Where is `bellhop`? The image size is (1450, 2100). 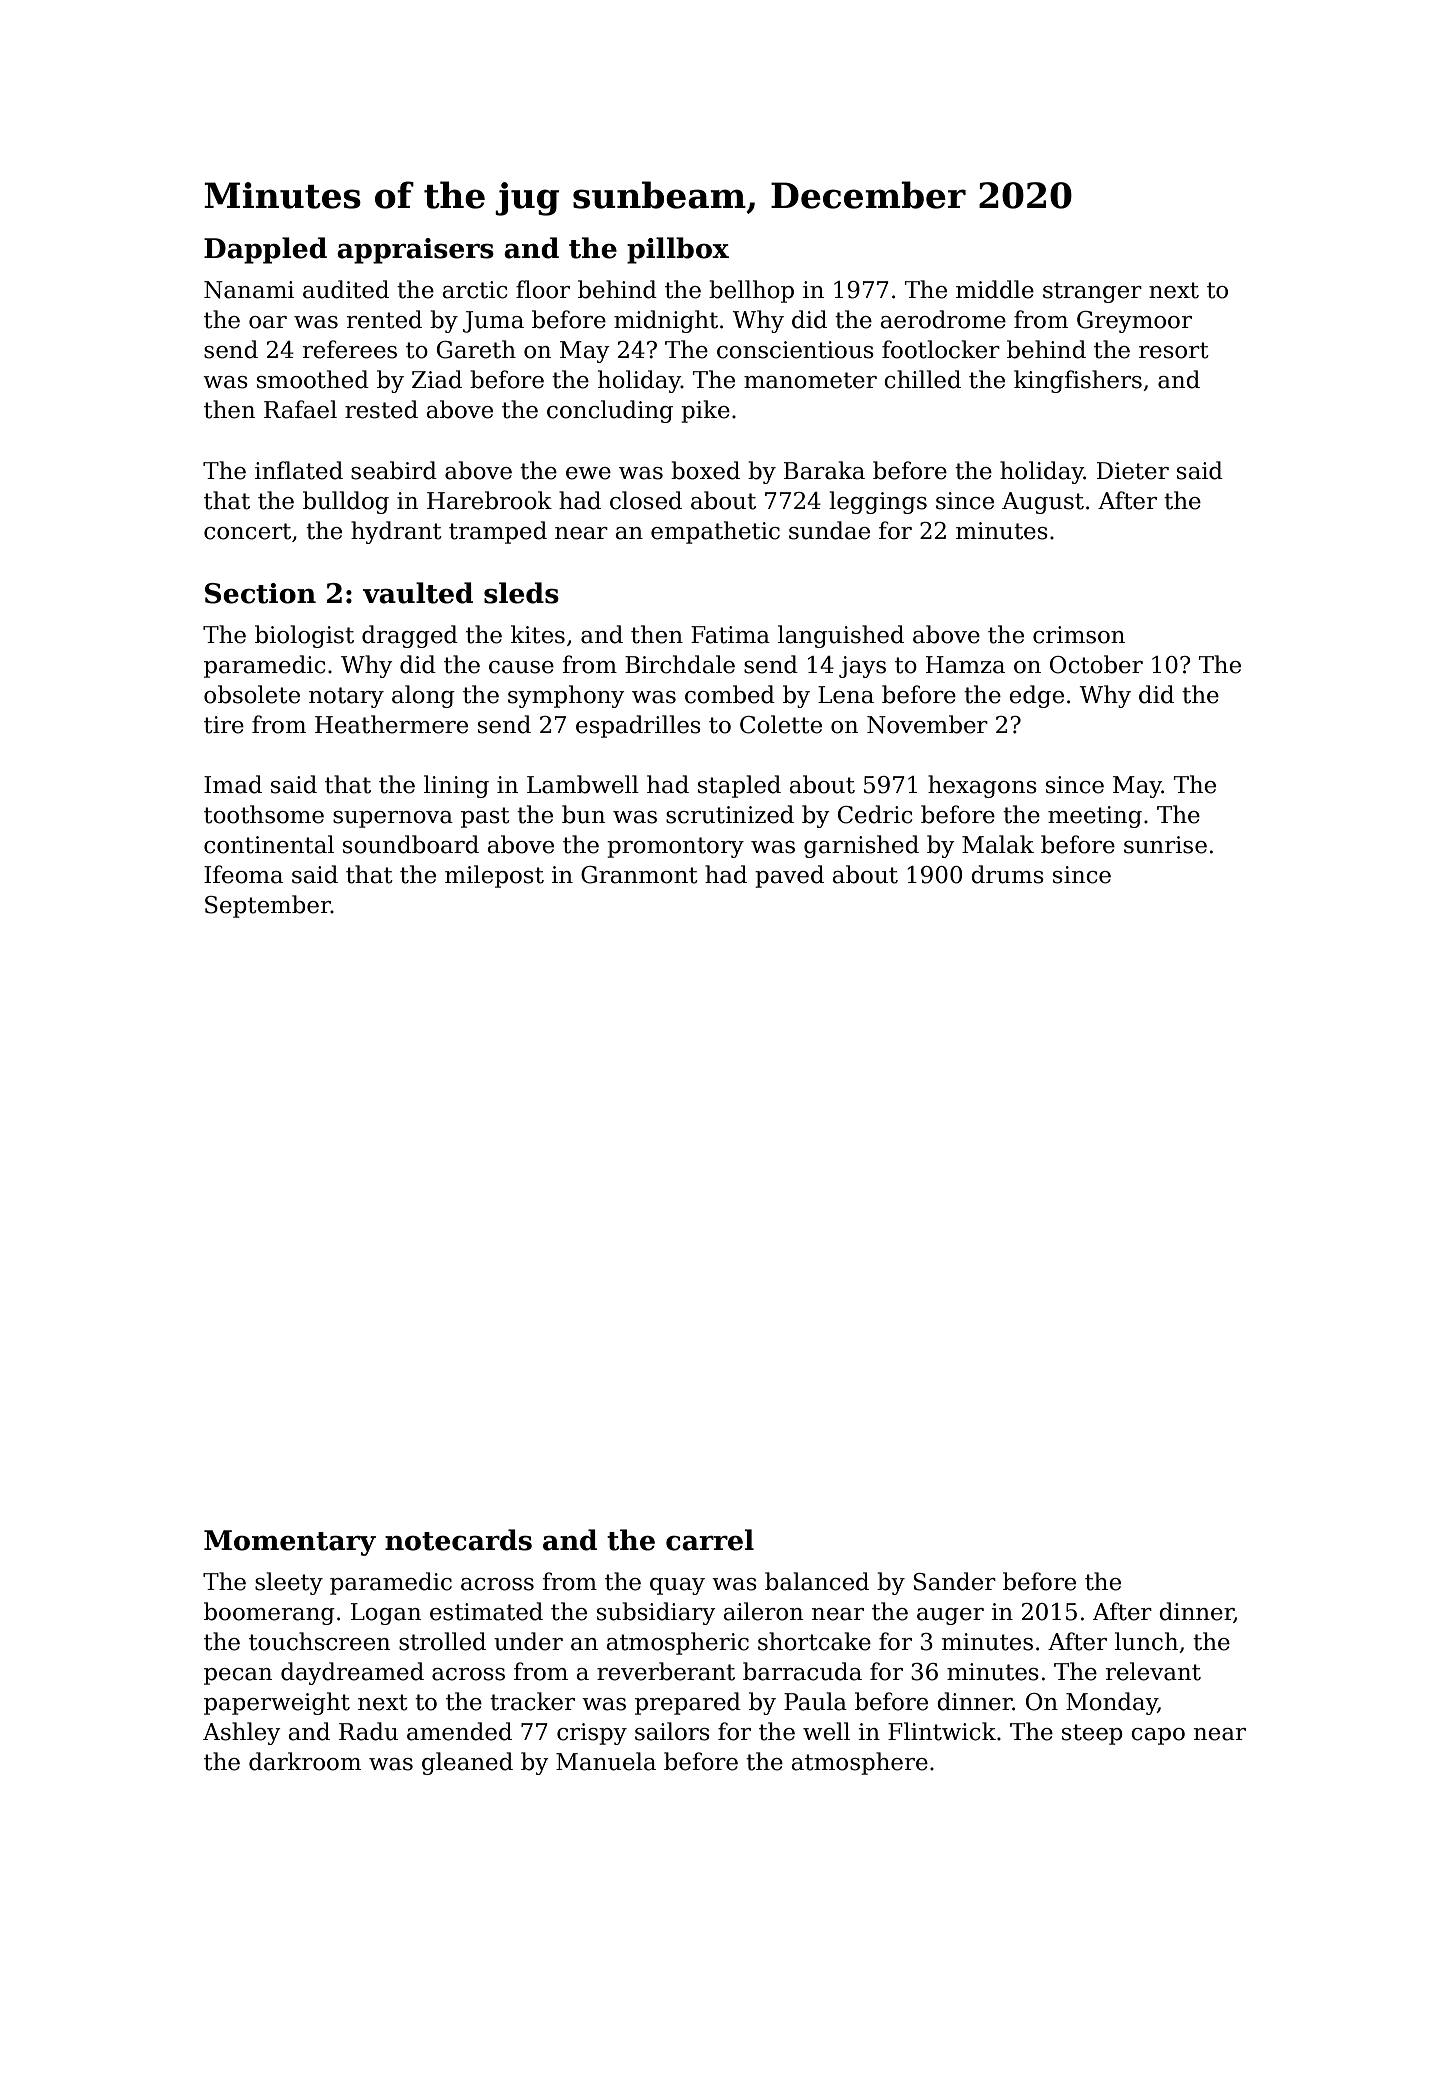
bellhop is located at coordinates (751, 291).
